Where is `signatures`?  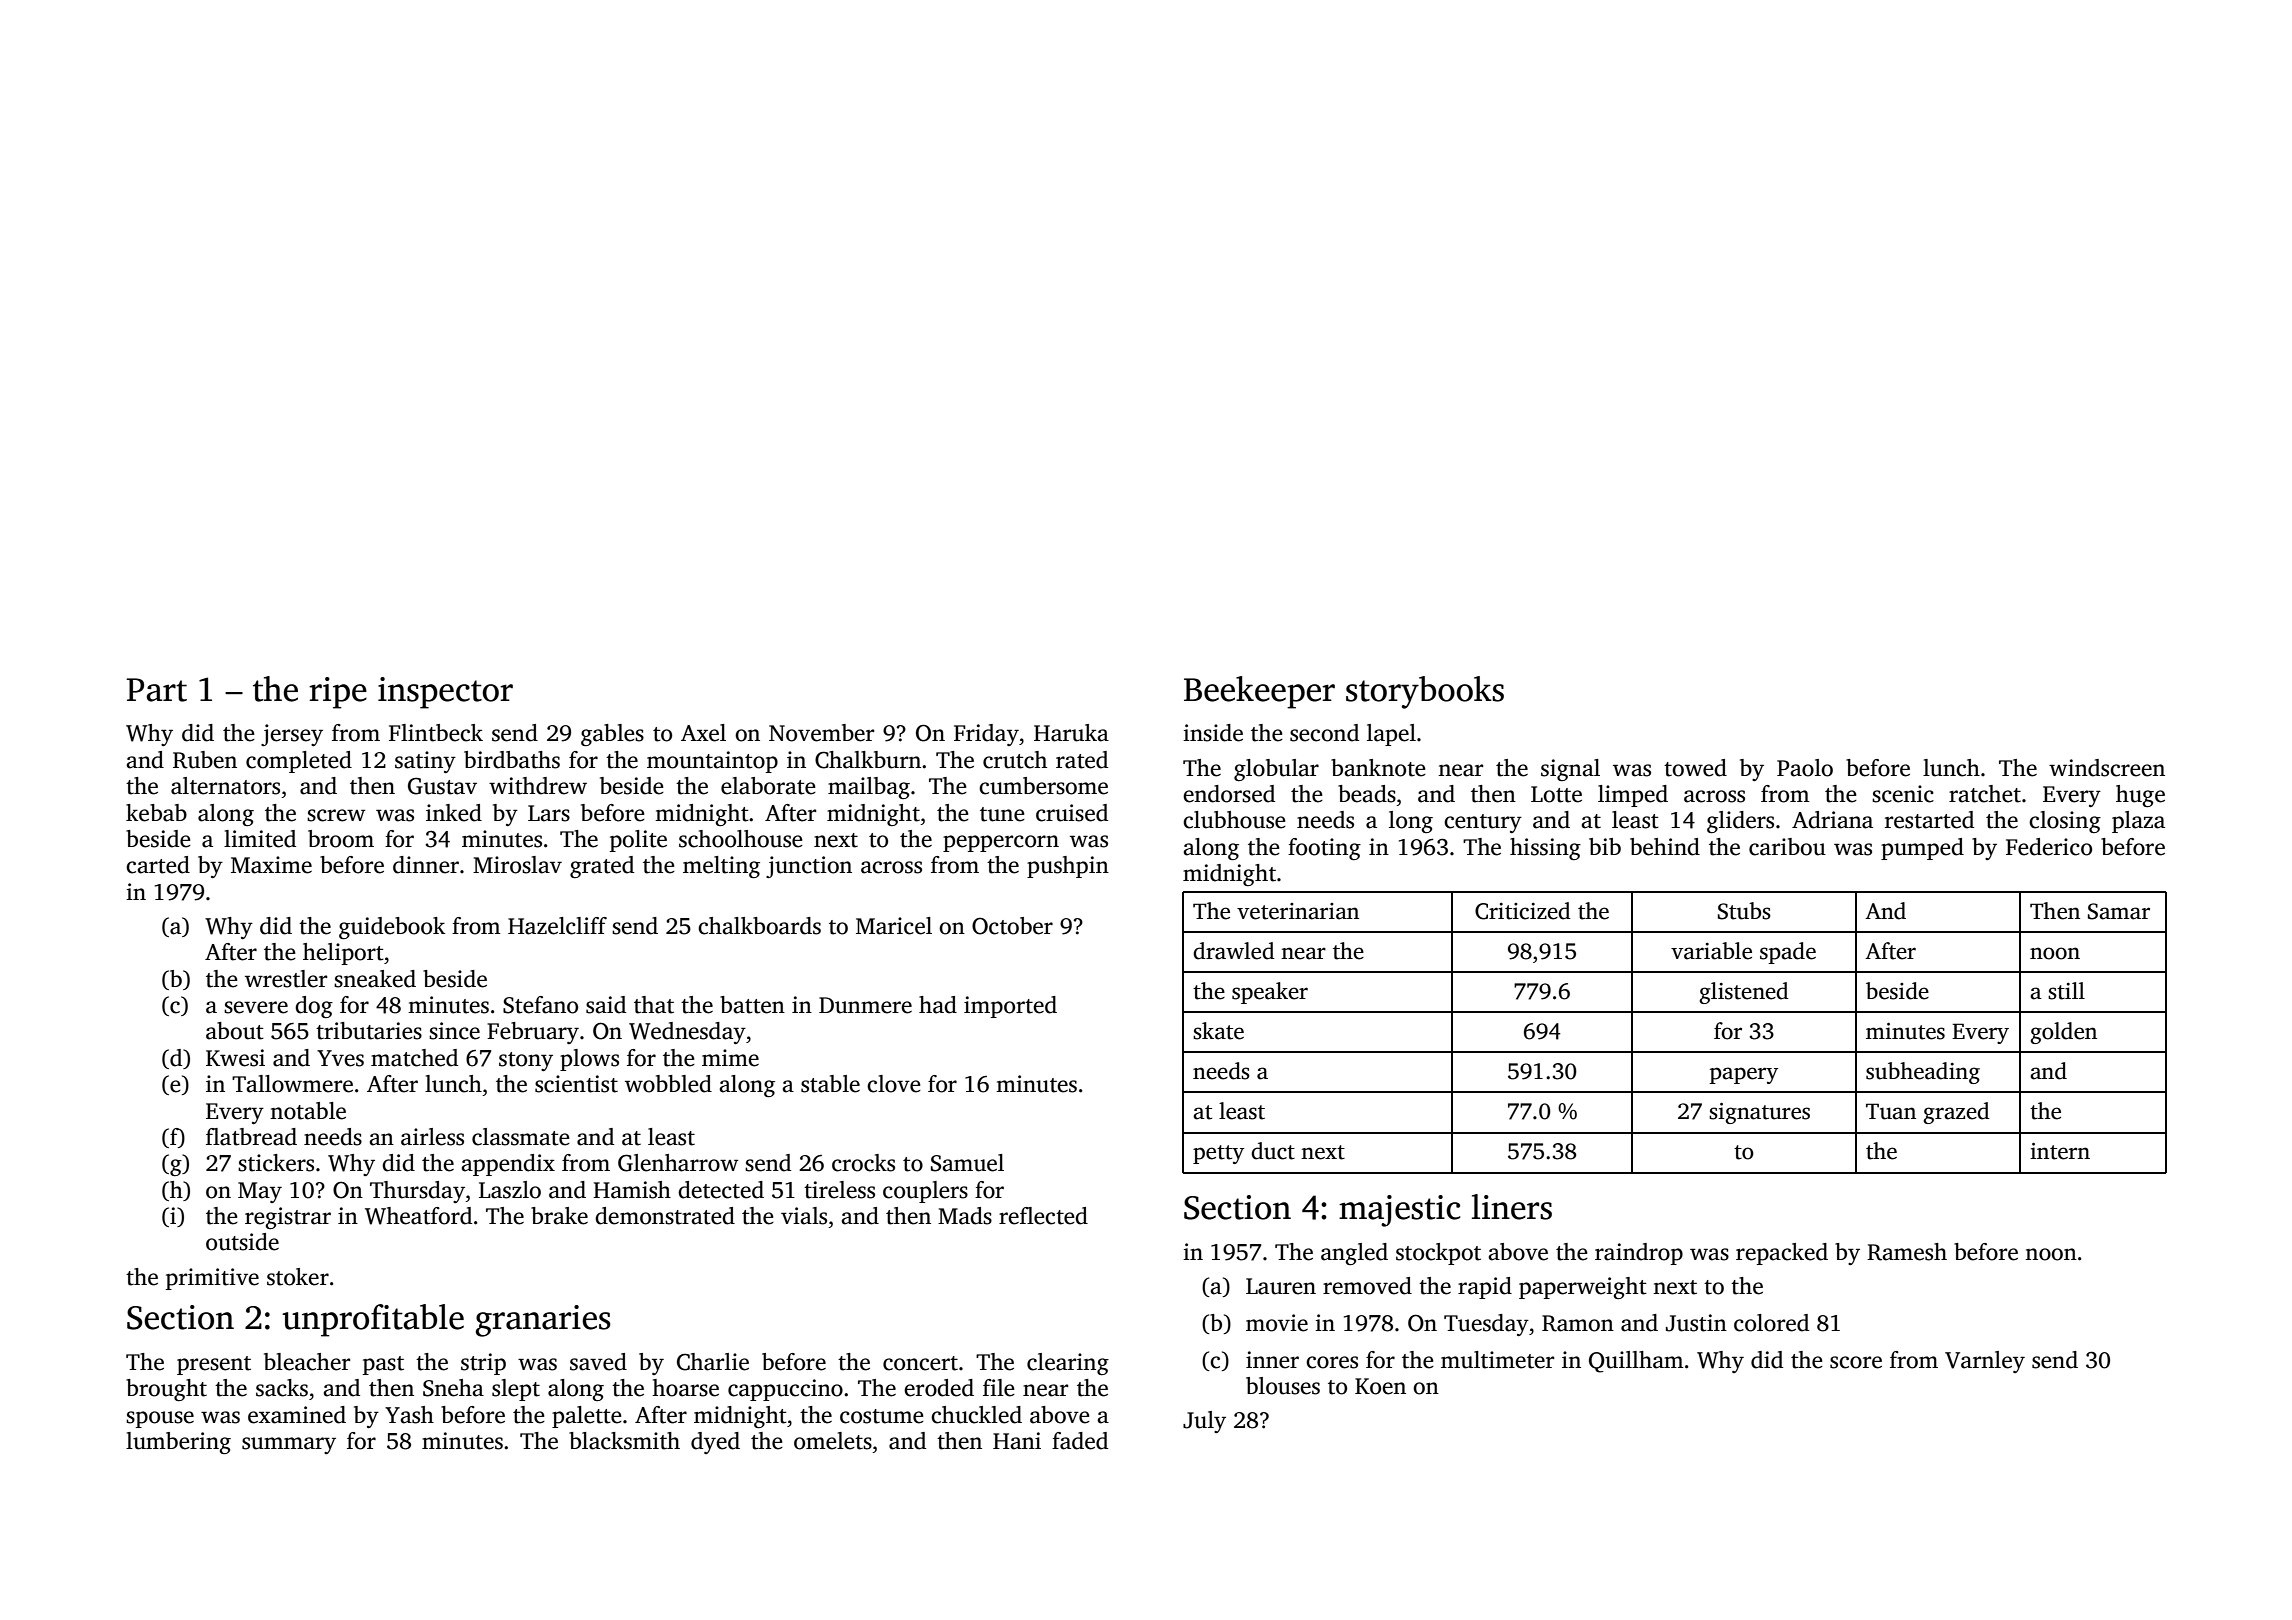 signatures is located at coordinates (1759, 1113).
